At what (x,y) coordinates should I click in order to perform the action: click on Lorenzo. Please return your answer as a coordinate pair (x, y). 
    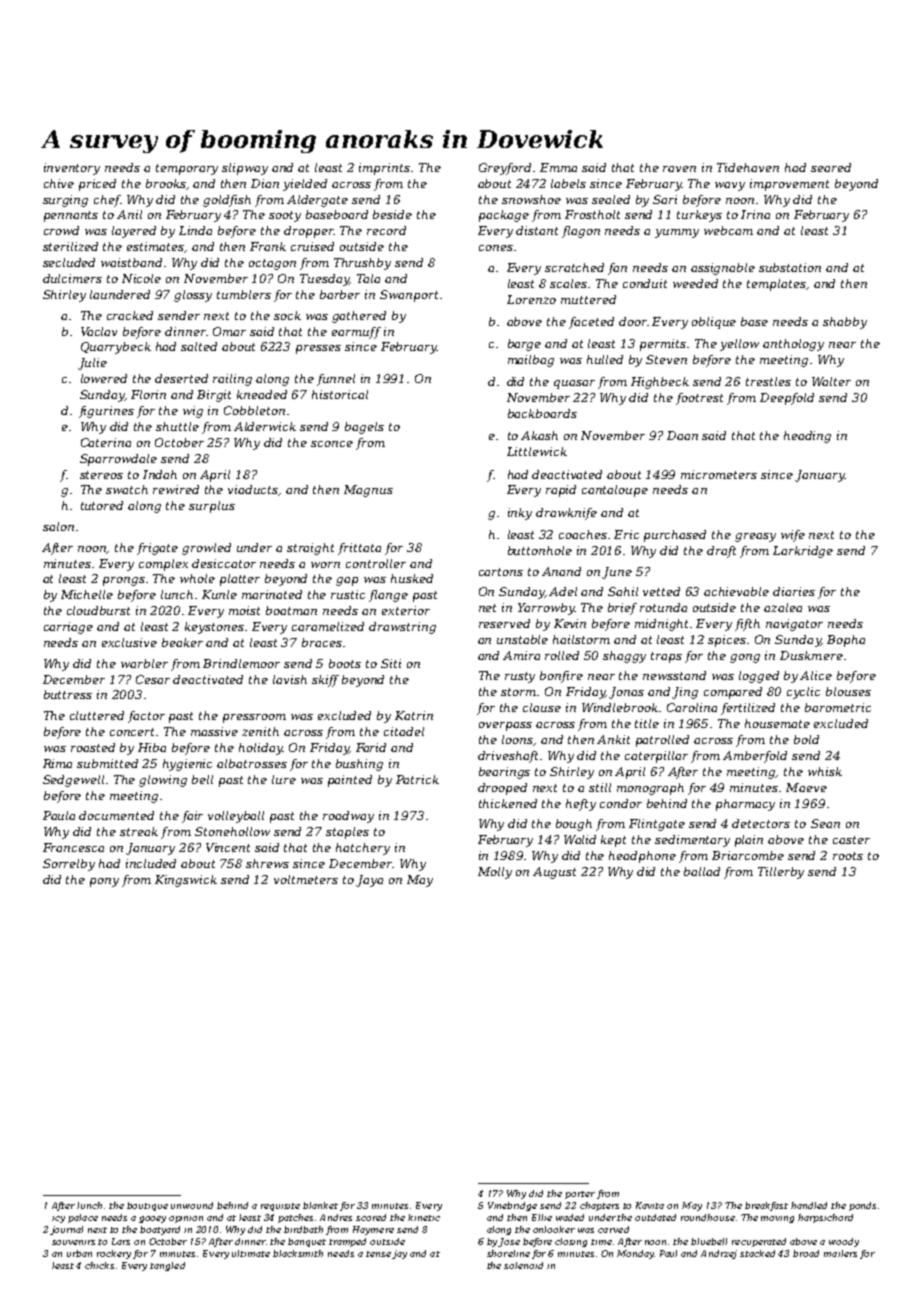
    Looking at the image, I should click on (531, 299).
